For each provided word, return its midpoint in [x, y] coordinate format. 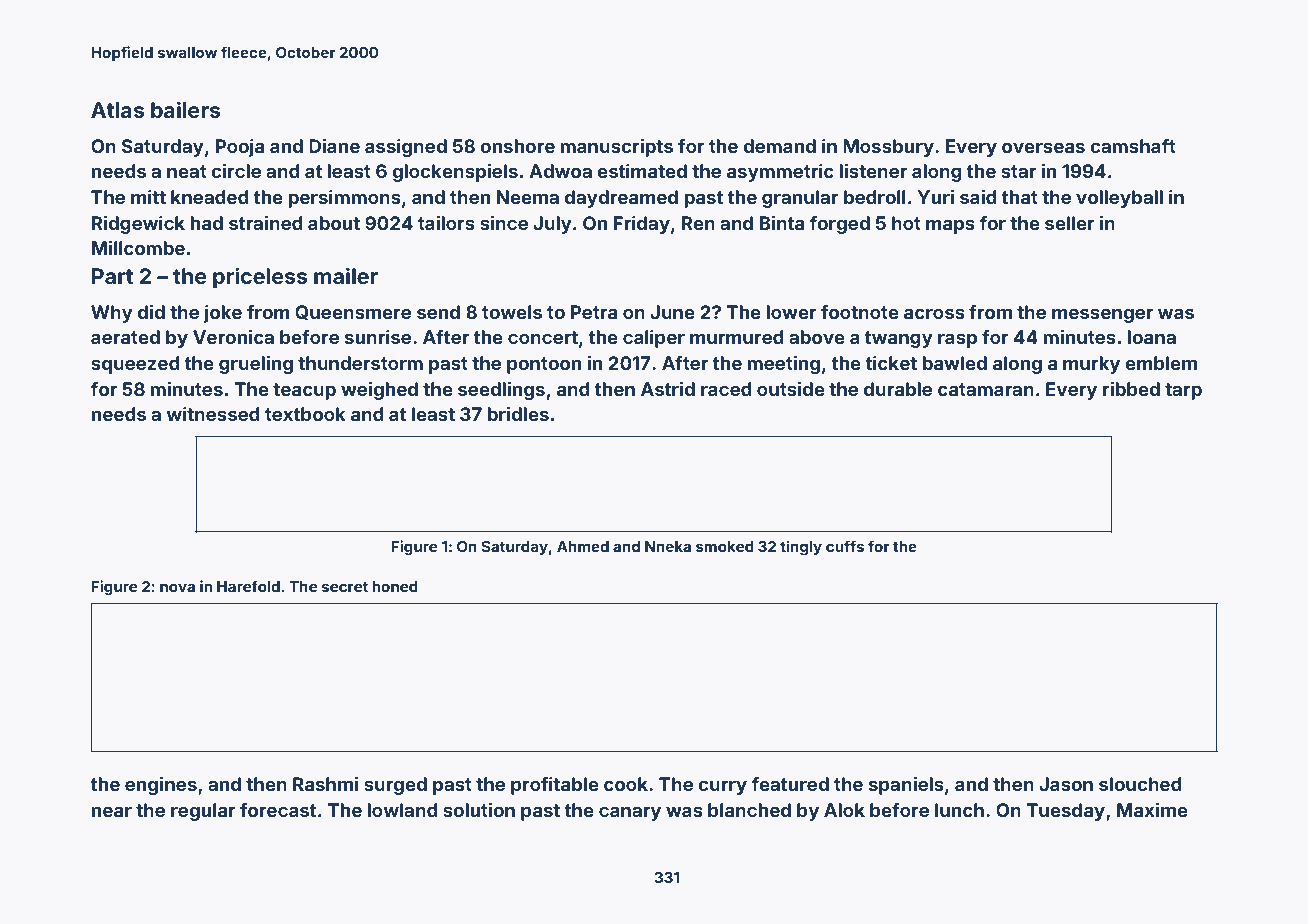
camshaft [1133, 146]
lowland [402, 810]
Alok [844, 810]
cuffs [845, 546]
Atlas [118, 110]
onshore [517, 146]
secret [344, 587]
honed [395, 586]
